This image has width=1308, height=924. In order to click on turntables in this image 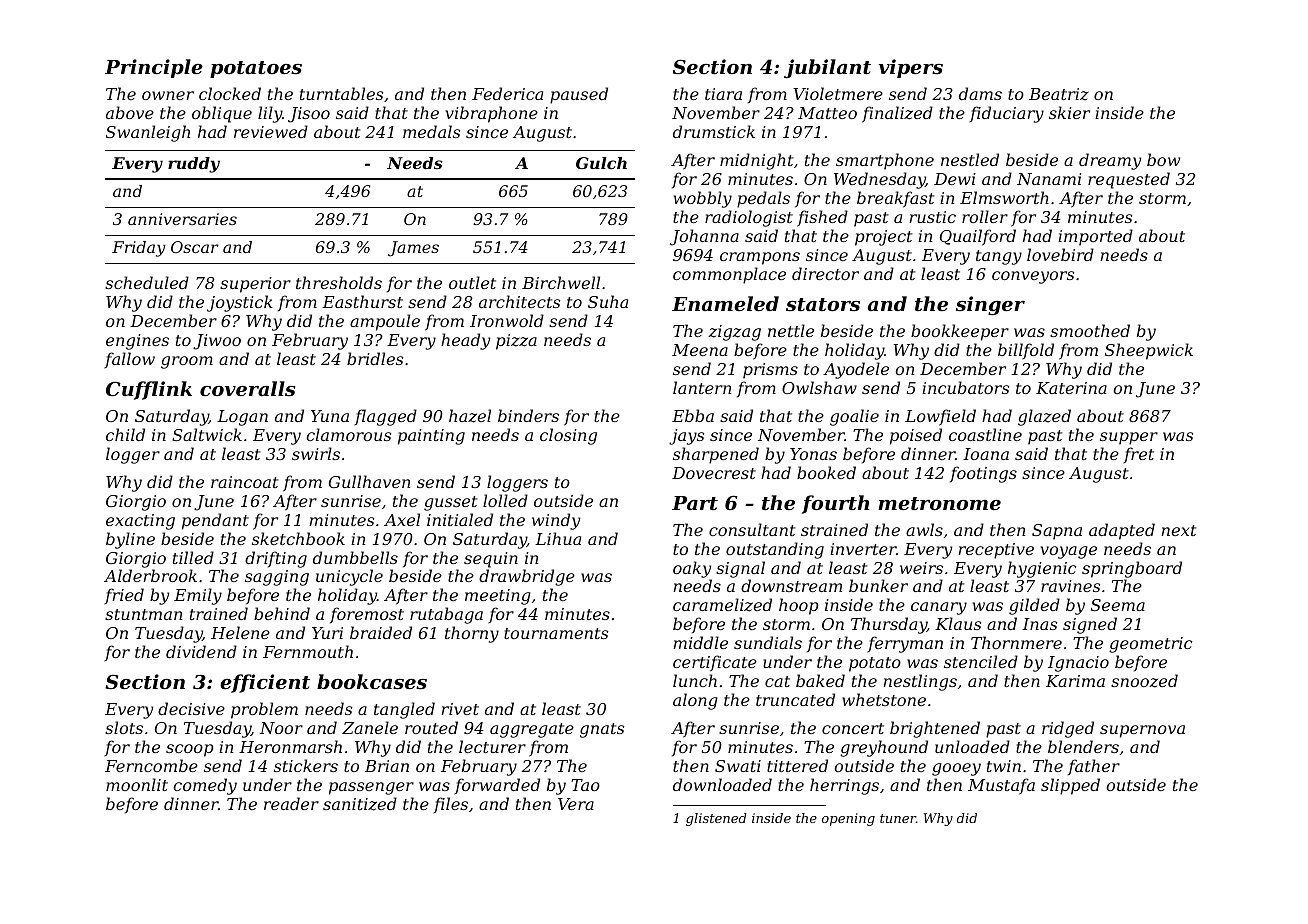, I will do `click(341, 93)`.
